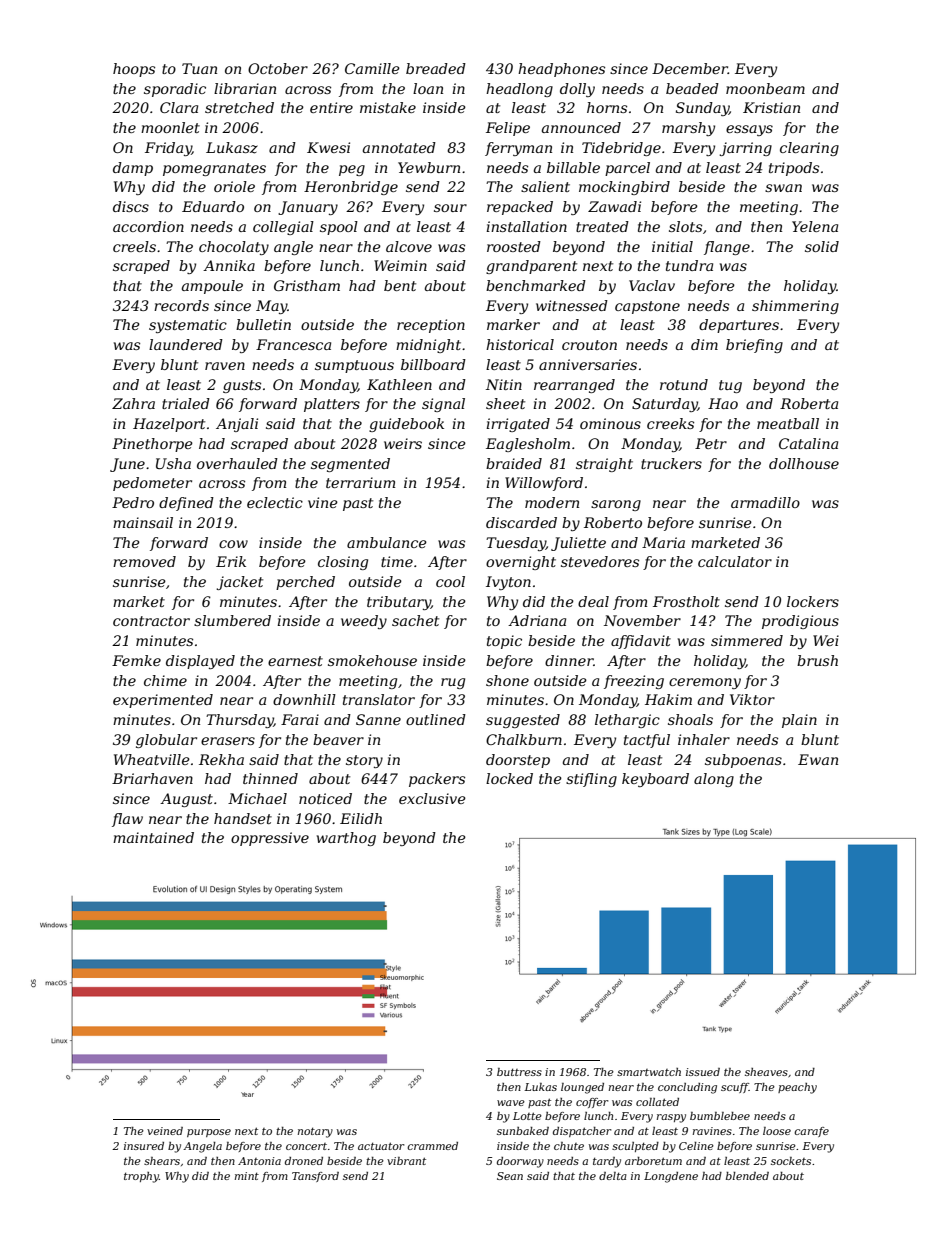 The image size is (952, 1233). Describe the element at coordinates (153, 837) in the screenshot. I see `maintained` at that location.
